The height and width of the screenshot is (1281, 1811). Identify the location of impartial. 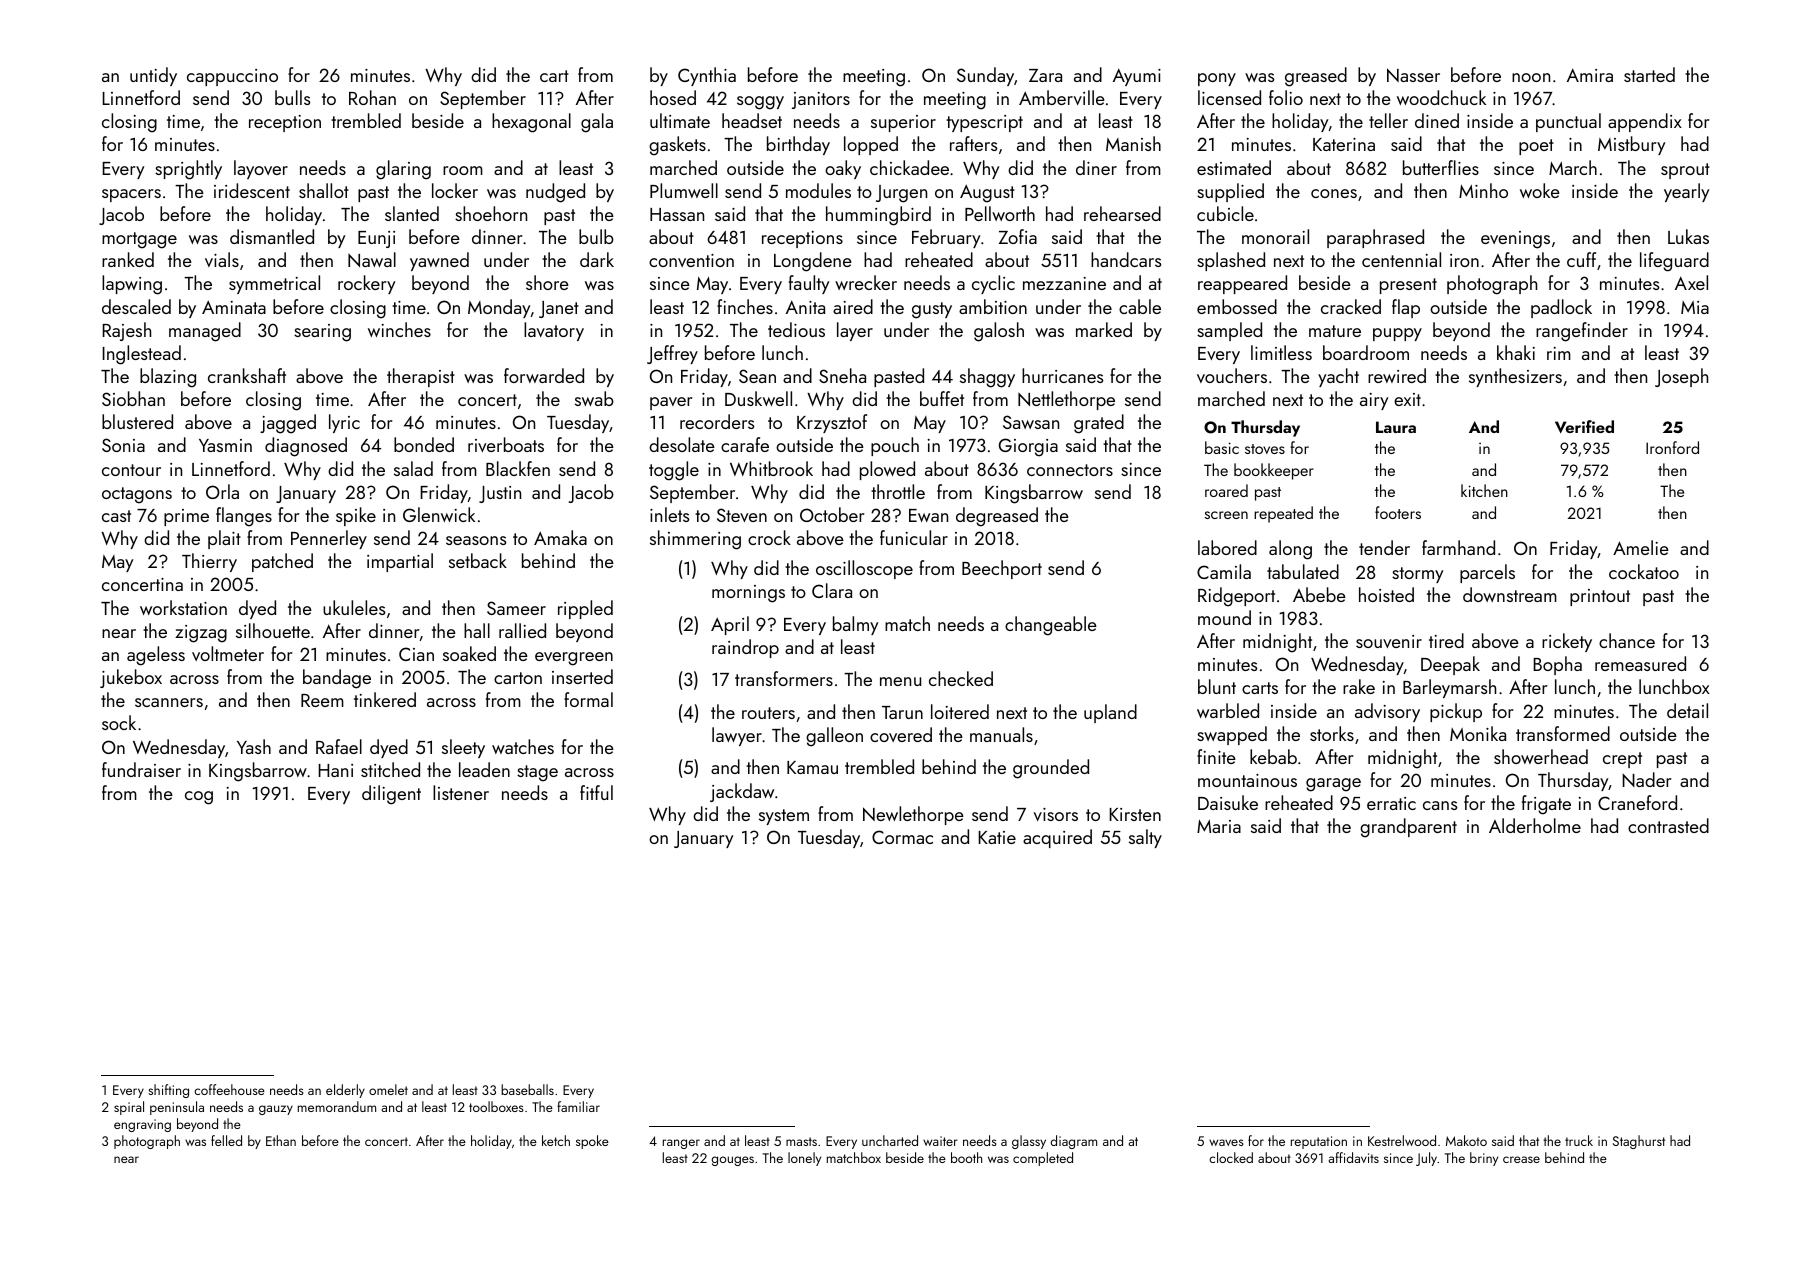
(400, 562).
